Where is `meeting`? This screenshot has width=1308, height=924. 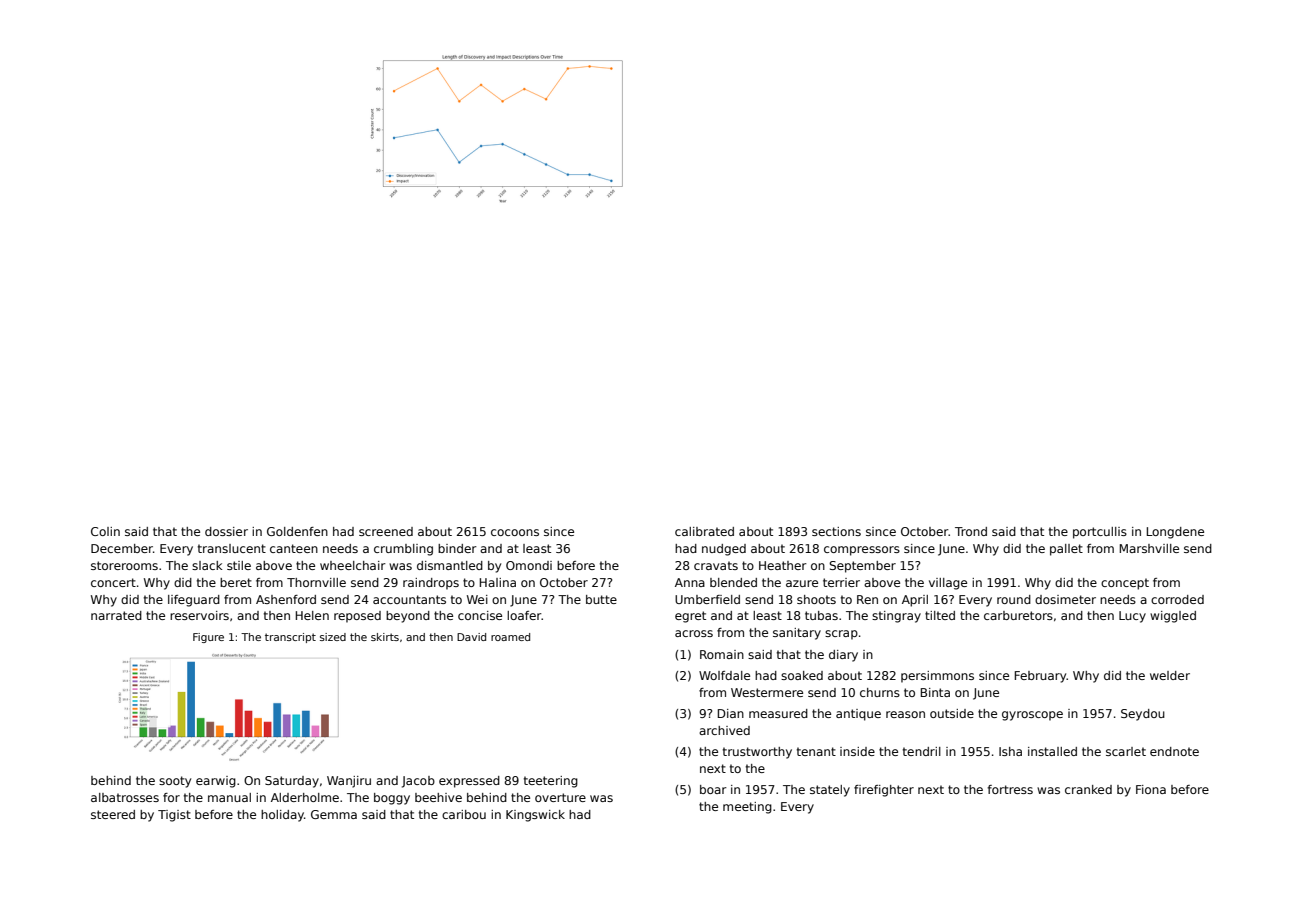
meeting is located at coordinates (747, 808).
